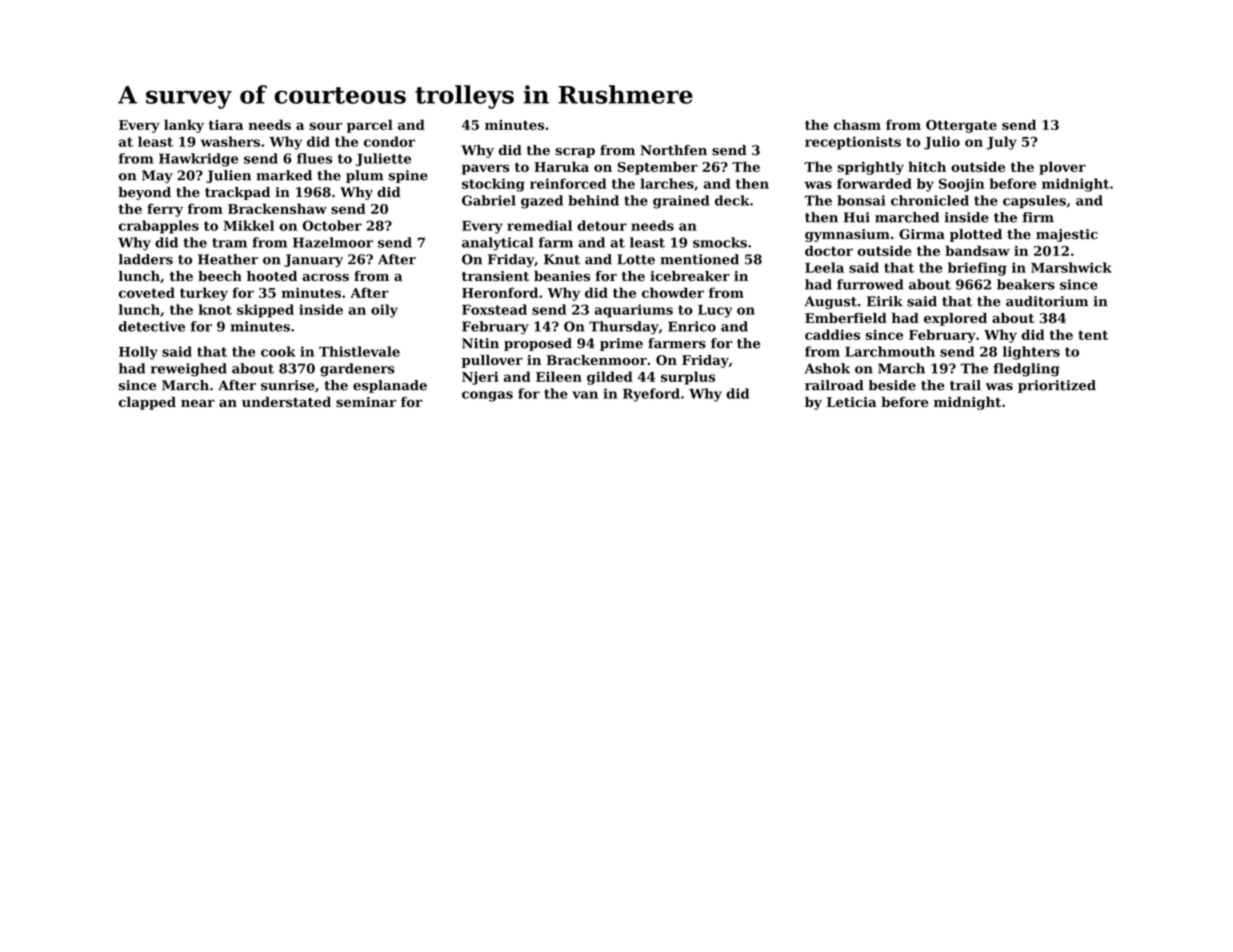 The image size is (1233, 952). Describe the element at coordinates (602, 225) in the screenshot. I see `detour` at that location.
